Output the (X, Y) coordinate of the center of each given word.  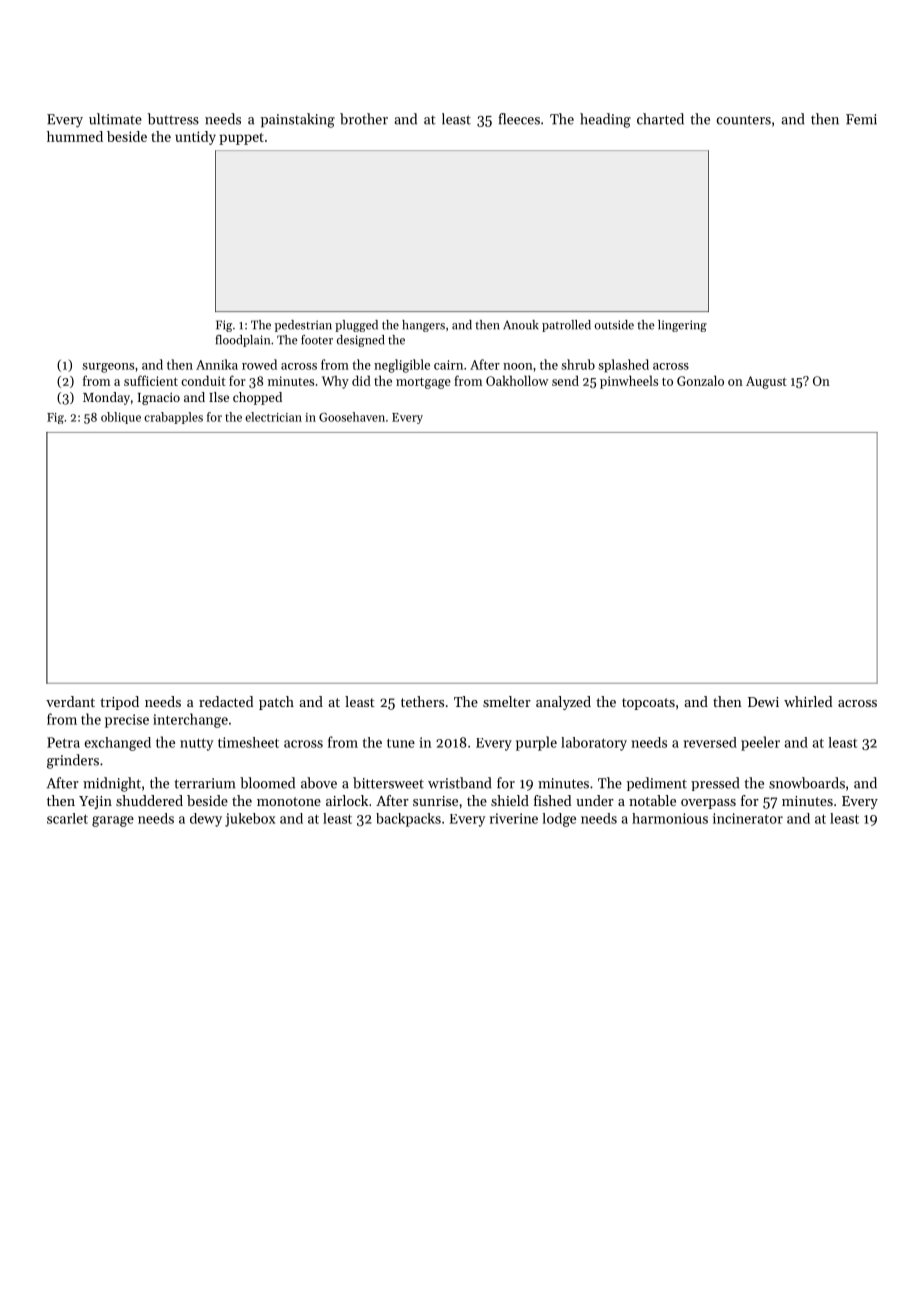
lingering (682, 326)
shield (510, 800)
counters (744, 120)
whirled (808, 701)
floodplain (242, 341)
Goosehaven (352, 417)
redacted (226, 701)
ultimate (115, 119)
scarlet (67, 818)
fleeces (519, 119)
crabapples (173, 418)
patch (276, 703)
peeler (760, 743)
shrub (578, 364)
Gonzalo (700, 380)
